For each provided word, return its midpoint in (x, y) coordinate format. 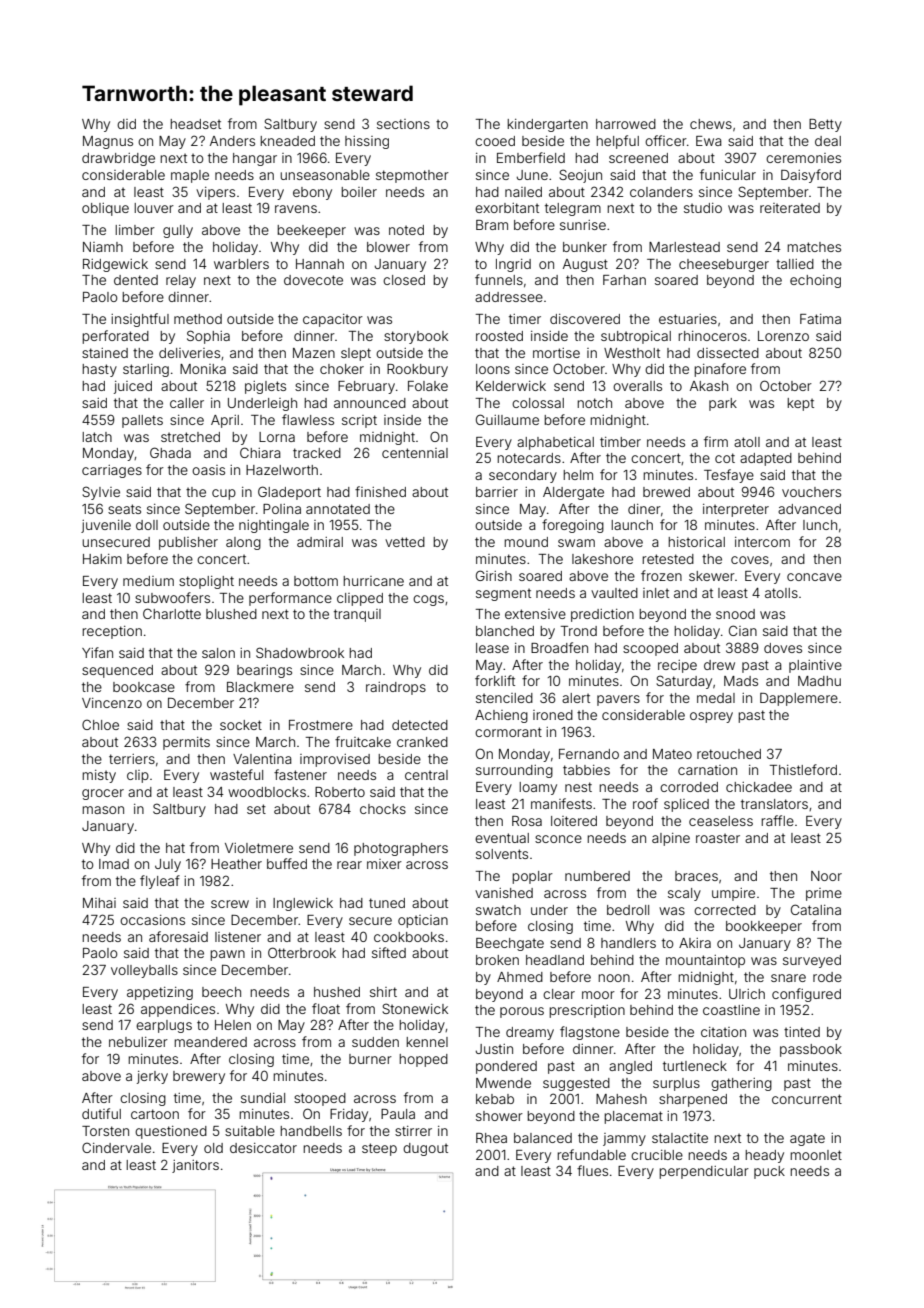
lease (492, 648)
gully (178, 231)
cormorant (508, 732)
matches (814, 247)
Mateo (672, 754)
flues (592, 1170)
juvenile (106, 526)
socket (241, 725)
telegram (573, 209)
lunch (820, 525)
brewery (199, 1077)
